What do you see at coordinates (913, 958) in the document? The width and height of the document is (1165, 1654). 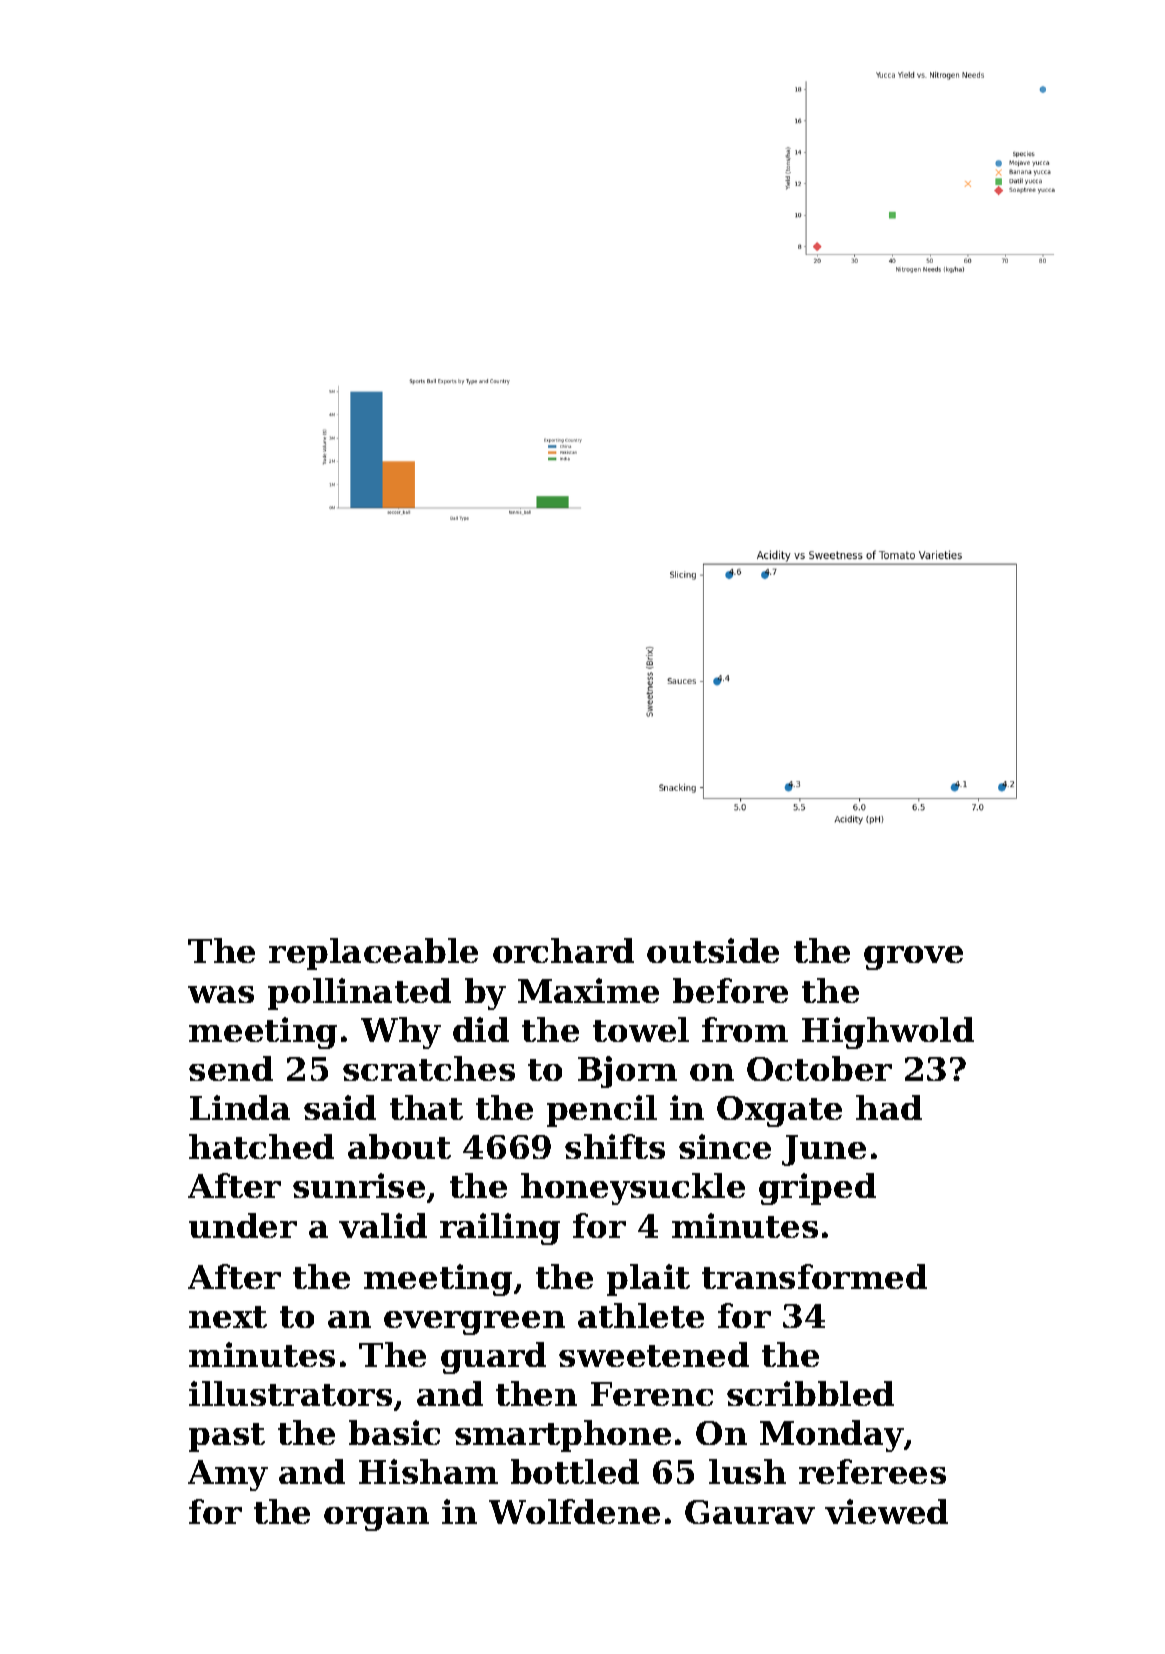 I see `grove` at bounding box center [913, 958].
